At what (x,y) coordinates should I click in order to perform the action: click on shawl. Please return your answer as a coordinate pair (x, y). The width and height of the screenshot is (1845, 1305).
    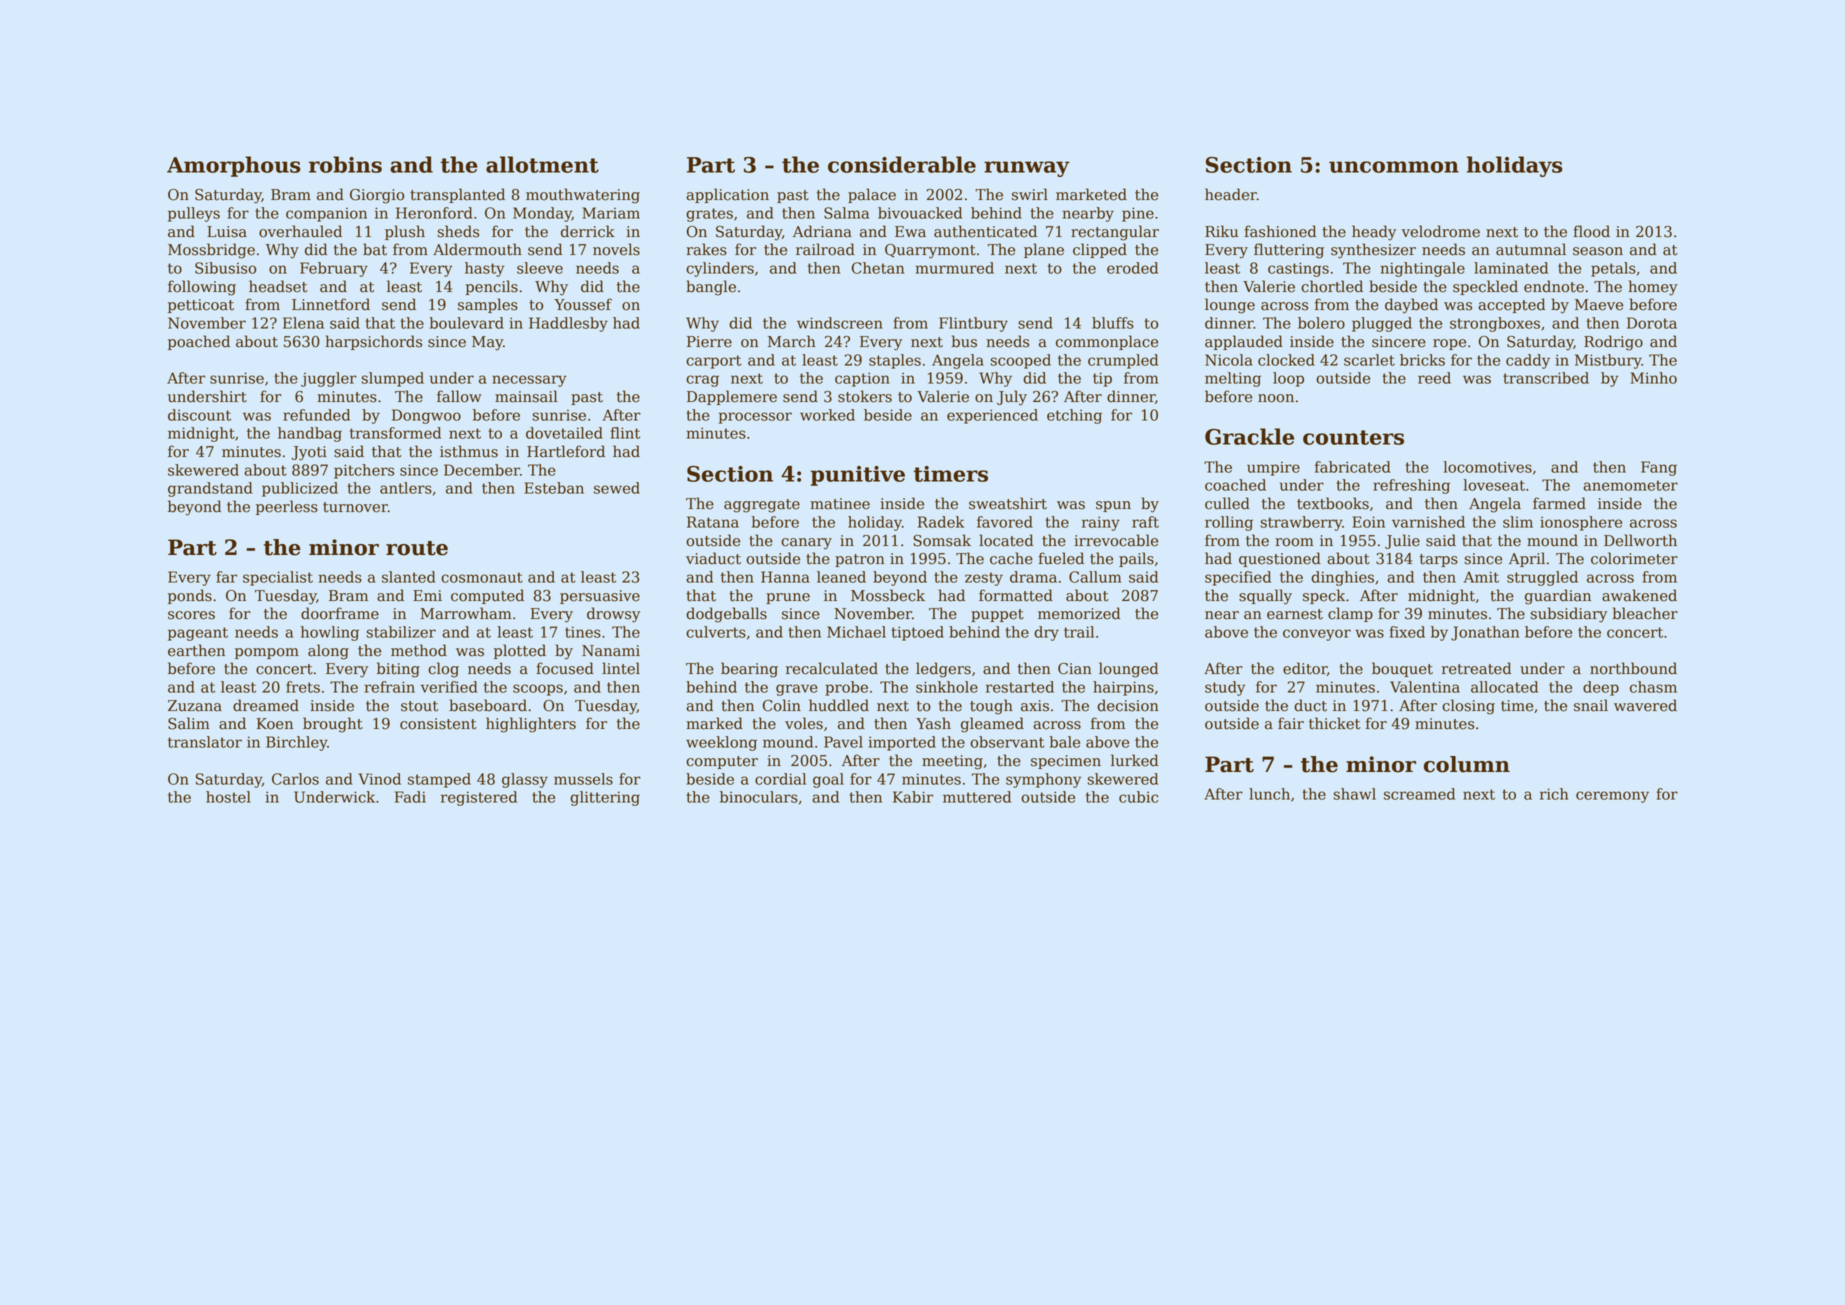
    Looking at the image, I should click on (1355, 794).
